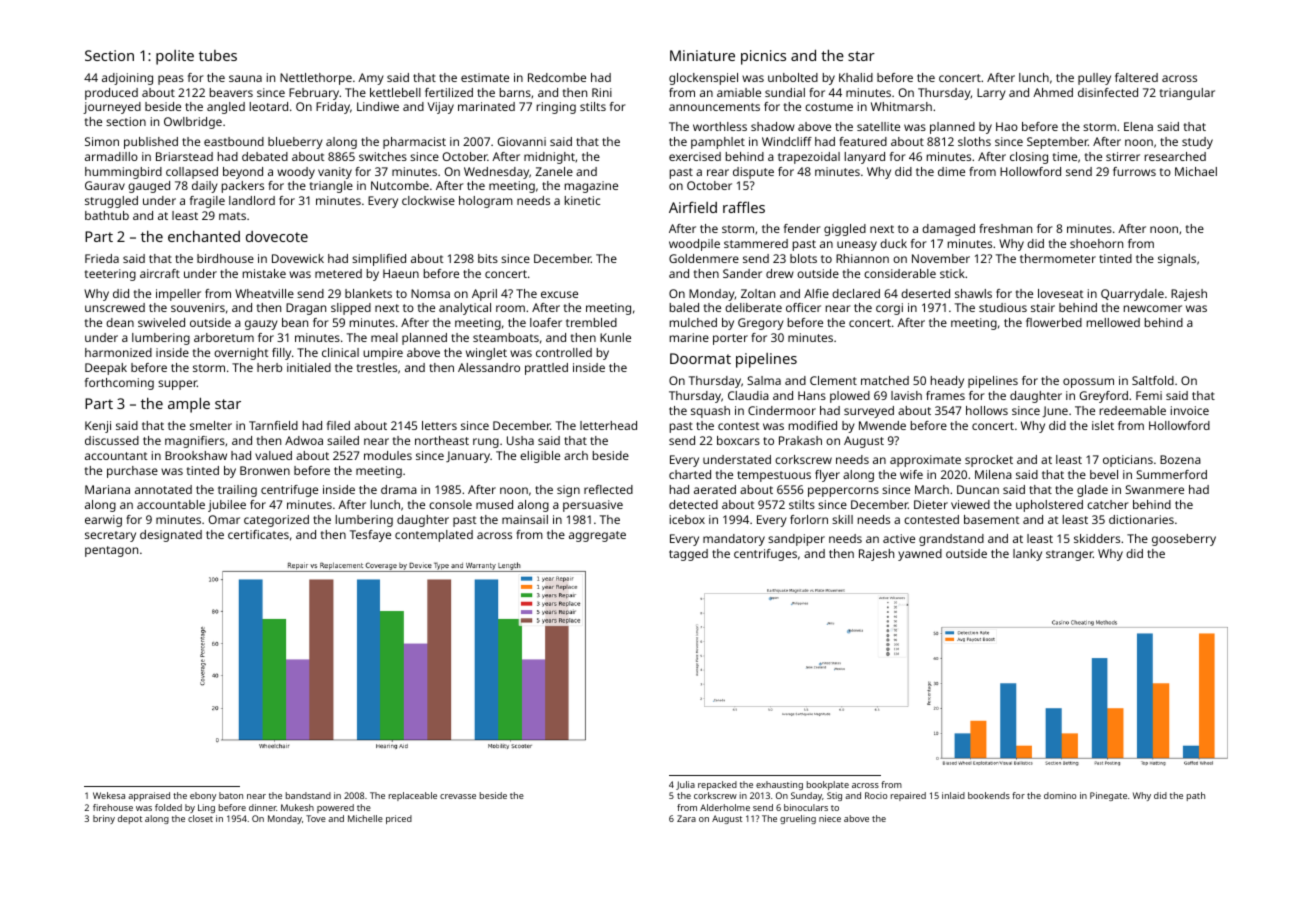 The width and height of the image is (1308, 924). Describe the element at coordinates (702, 55) in the image. I see `Miniature` at that location.
